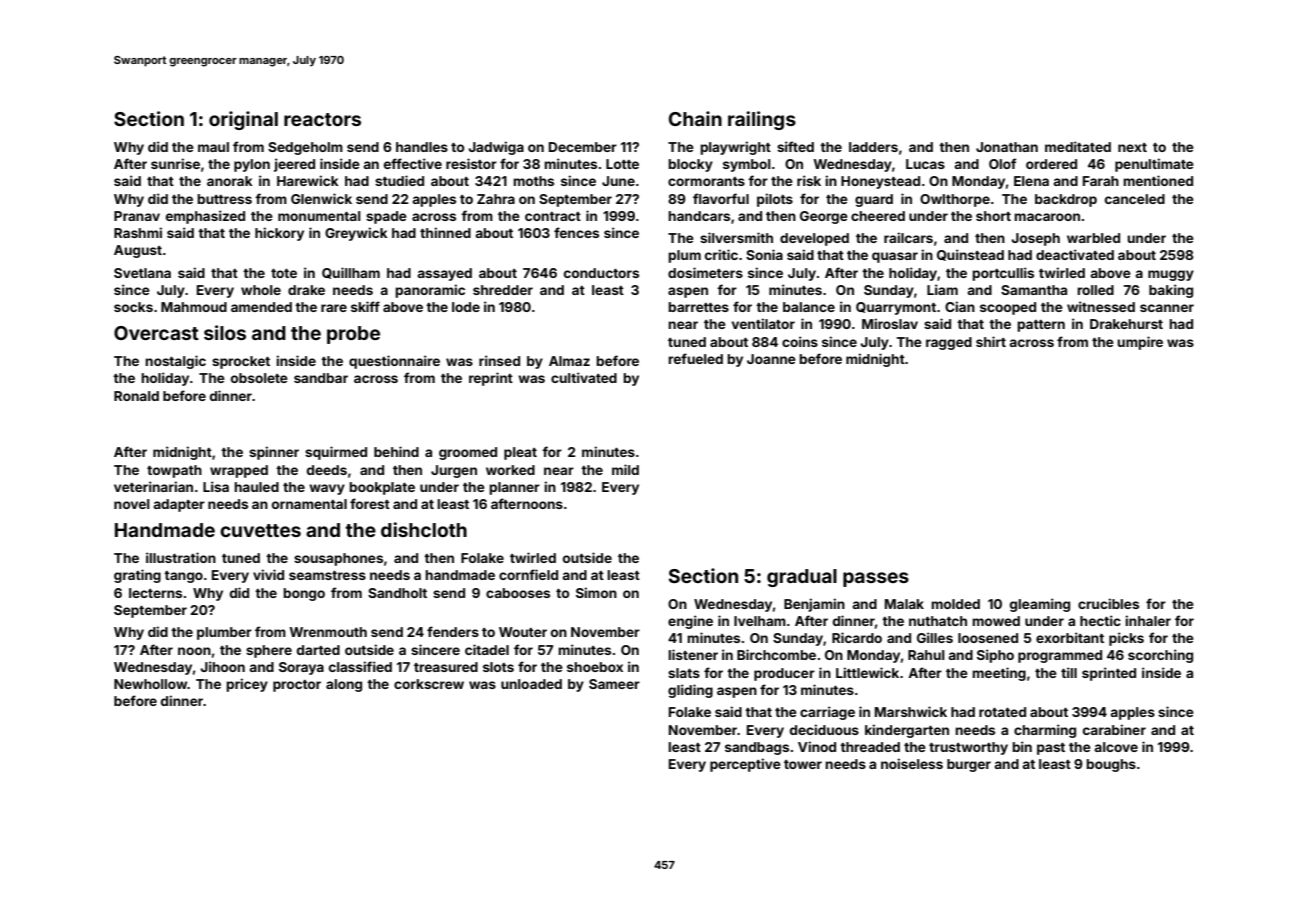 Image resolution: width=1308 pixels, height=924 pixels. What do you see at coordinates (243, 120) in the screenshot?
I see `original` at bounding box center [243, 120].
